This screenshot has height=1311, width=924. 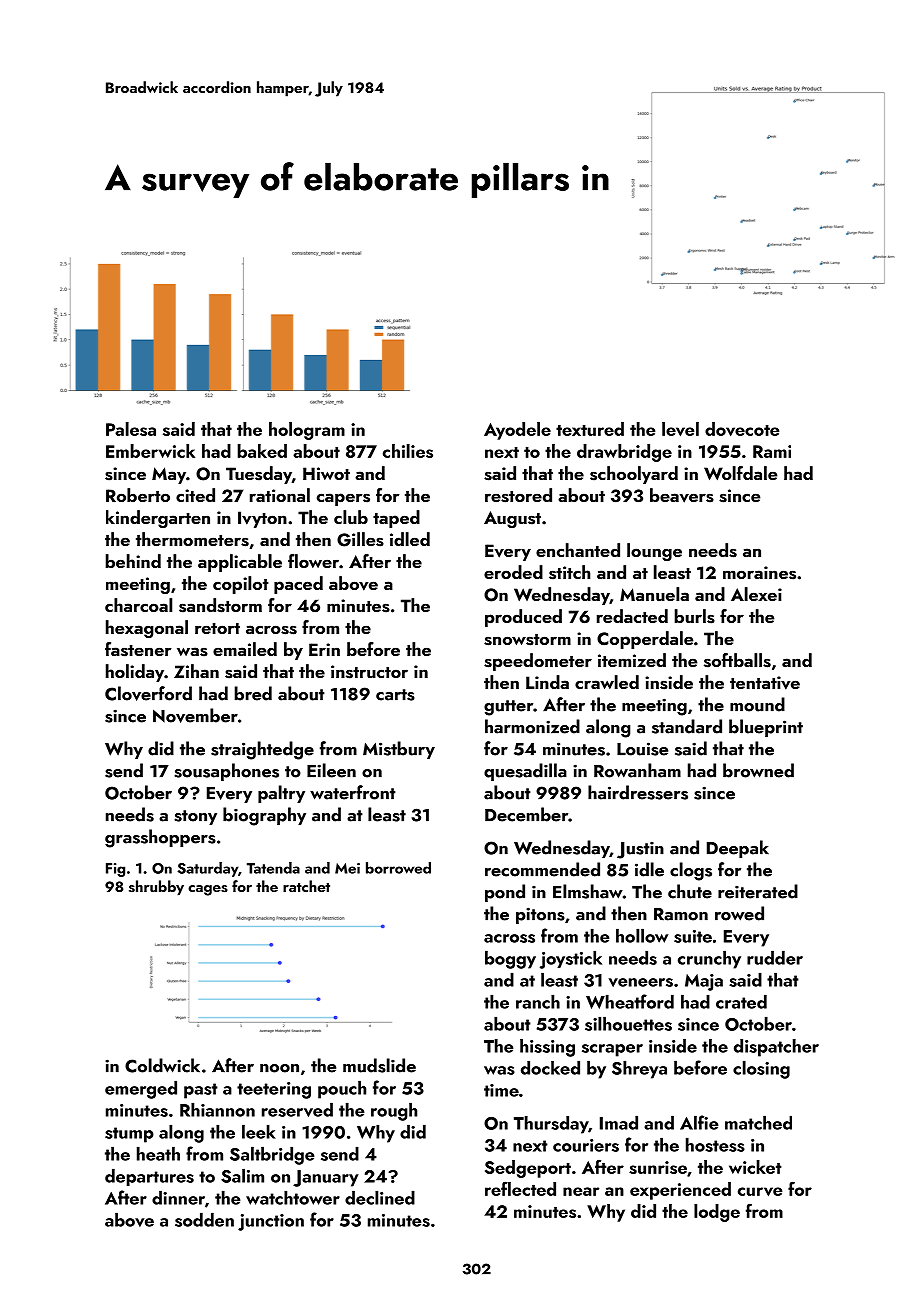 I want to click on Ayodele, so click(x=517, y=431).
